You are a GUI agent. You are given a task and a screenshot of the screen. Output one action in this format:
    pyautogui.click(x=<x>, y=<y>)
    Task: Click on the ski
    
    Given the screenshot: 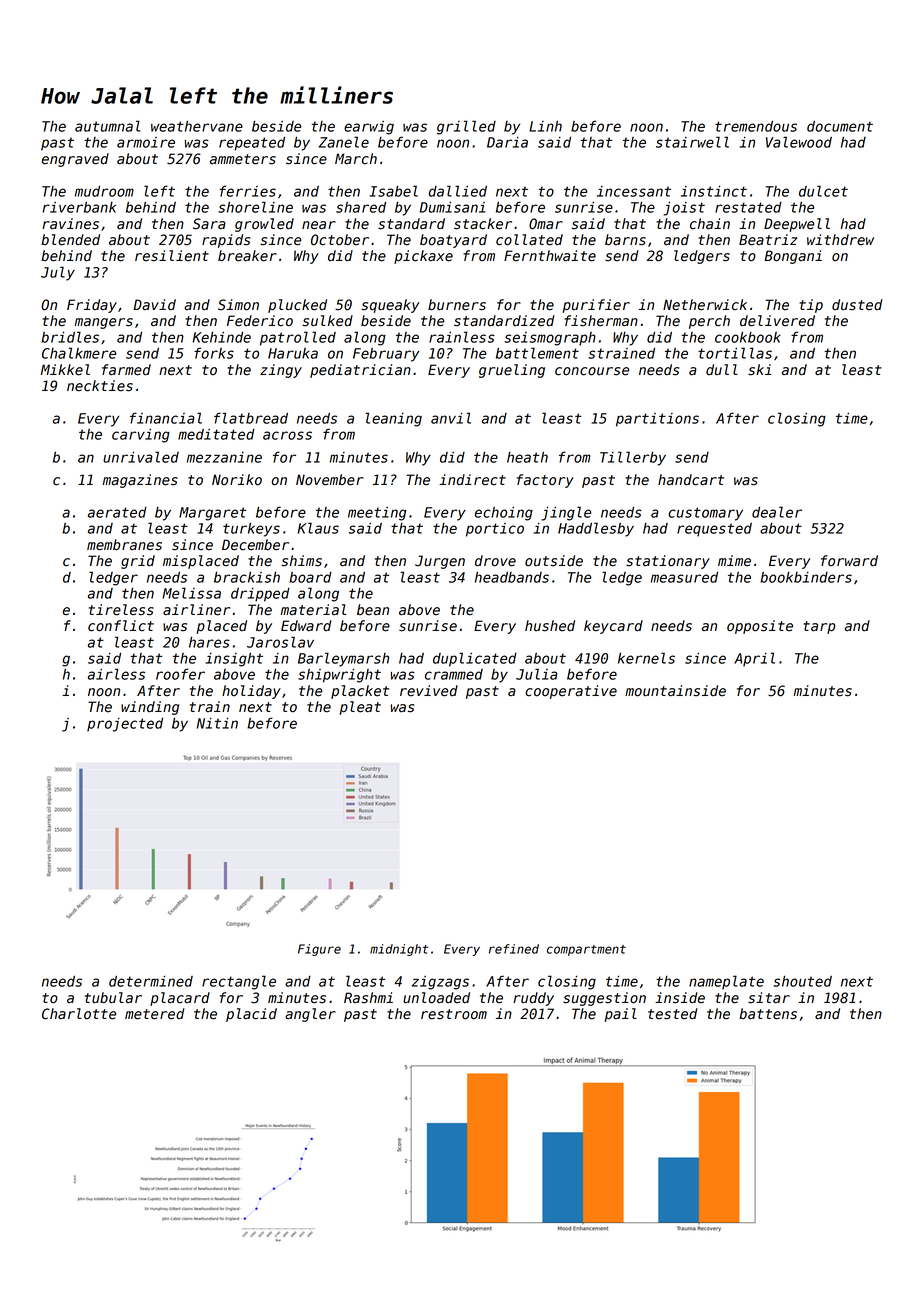 What is the action you would take?
    pyautogui.click(x=760, y=370)
